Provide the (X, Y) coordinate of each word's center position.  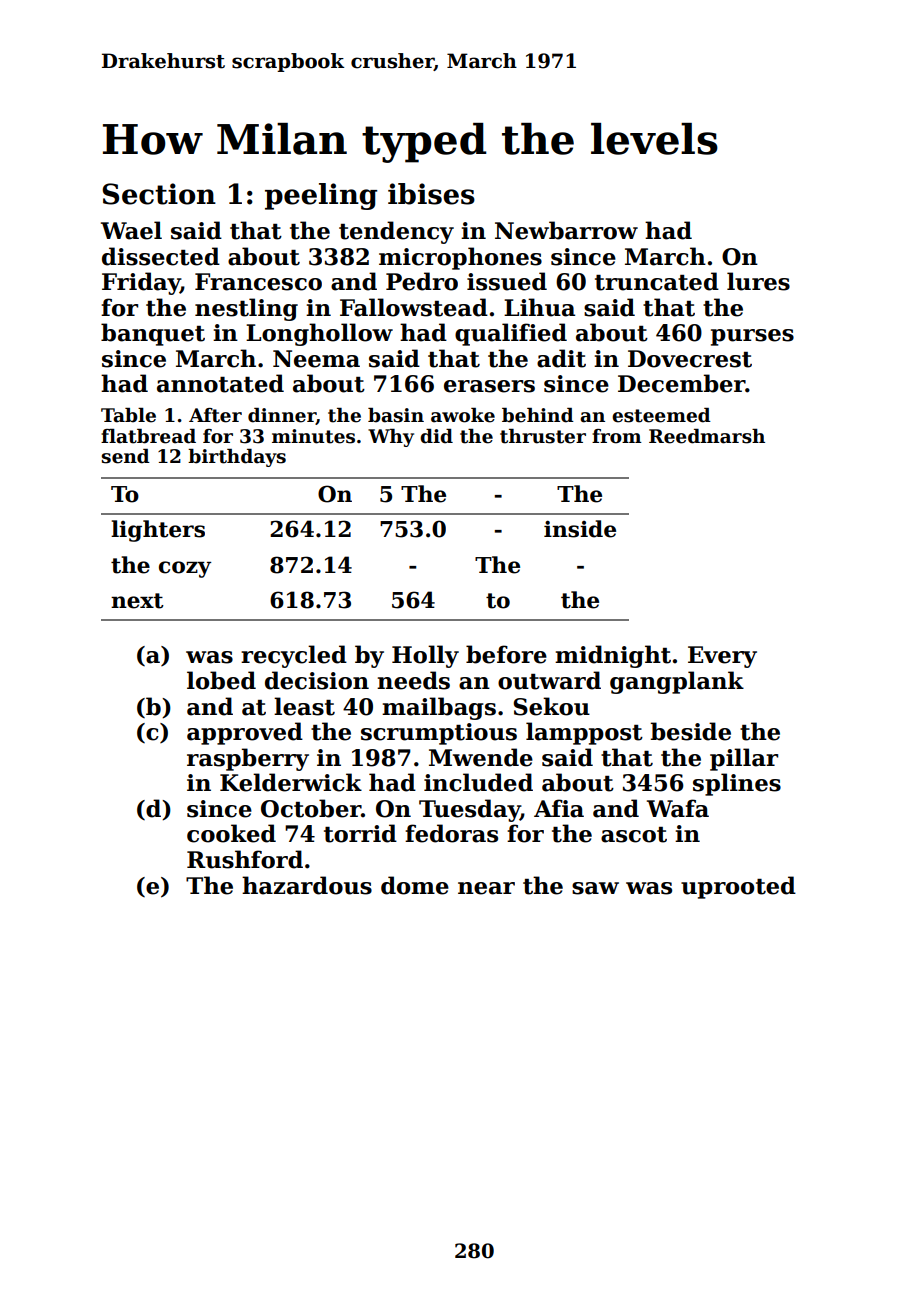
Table (128, 415)
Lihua (539, 307)
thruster (543, 436)
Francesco (258, 282)
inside (580, 529)
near (486, 888)
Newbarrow (566, 230)
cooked (231, 833)
